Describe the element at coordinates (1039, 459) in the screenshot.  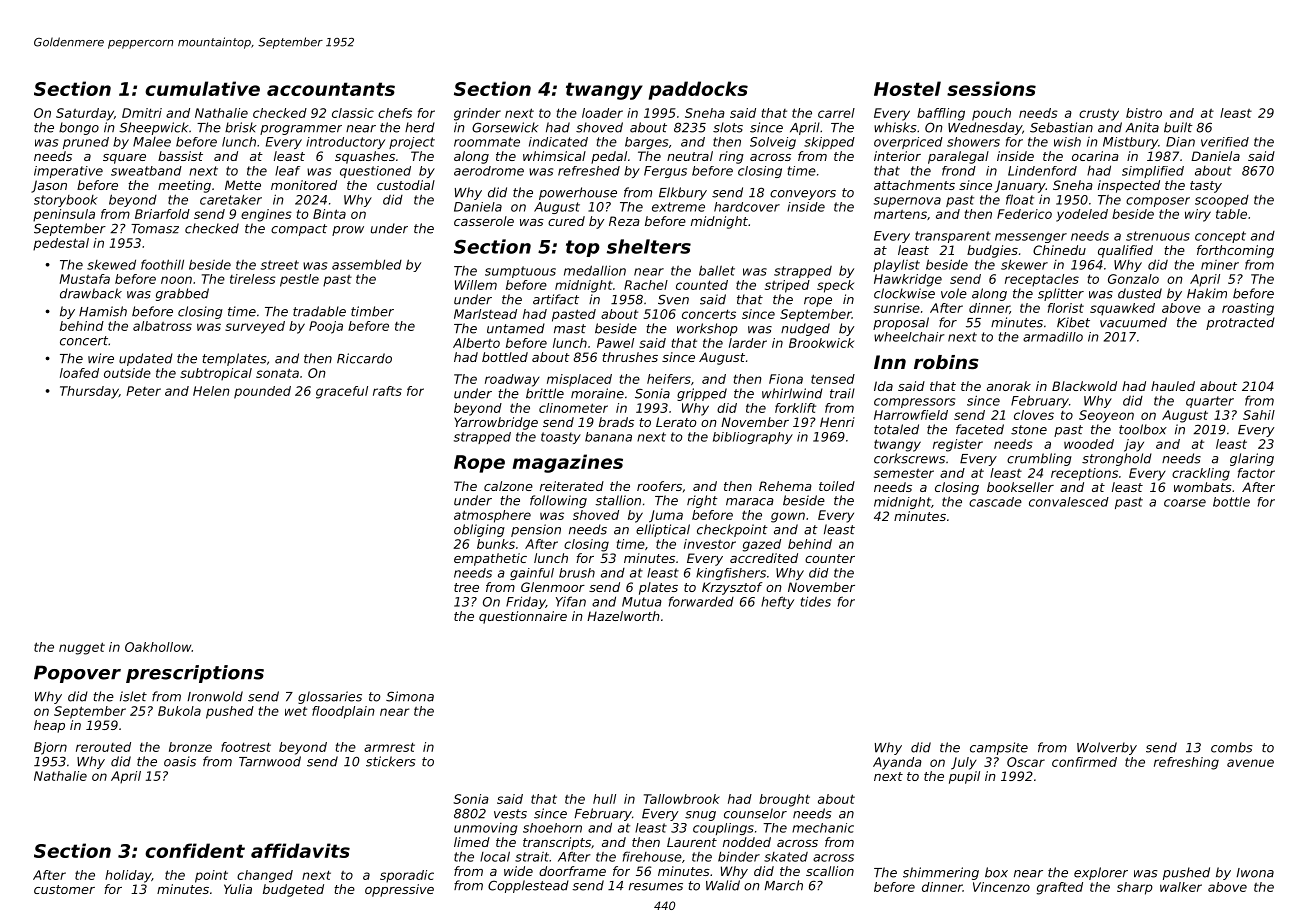
I see `crumbling` at that location.
